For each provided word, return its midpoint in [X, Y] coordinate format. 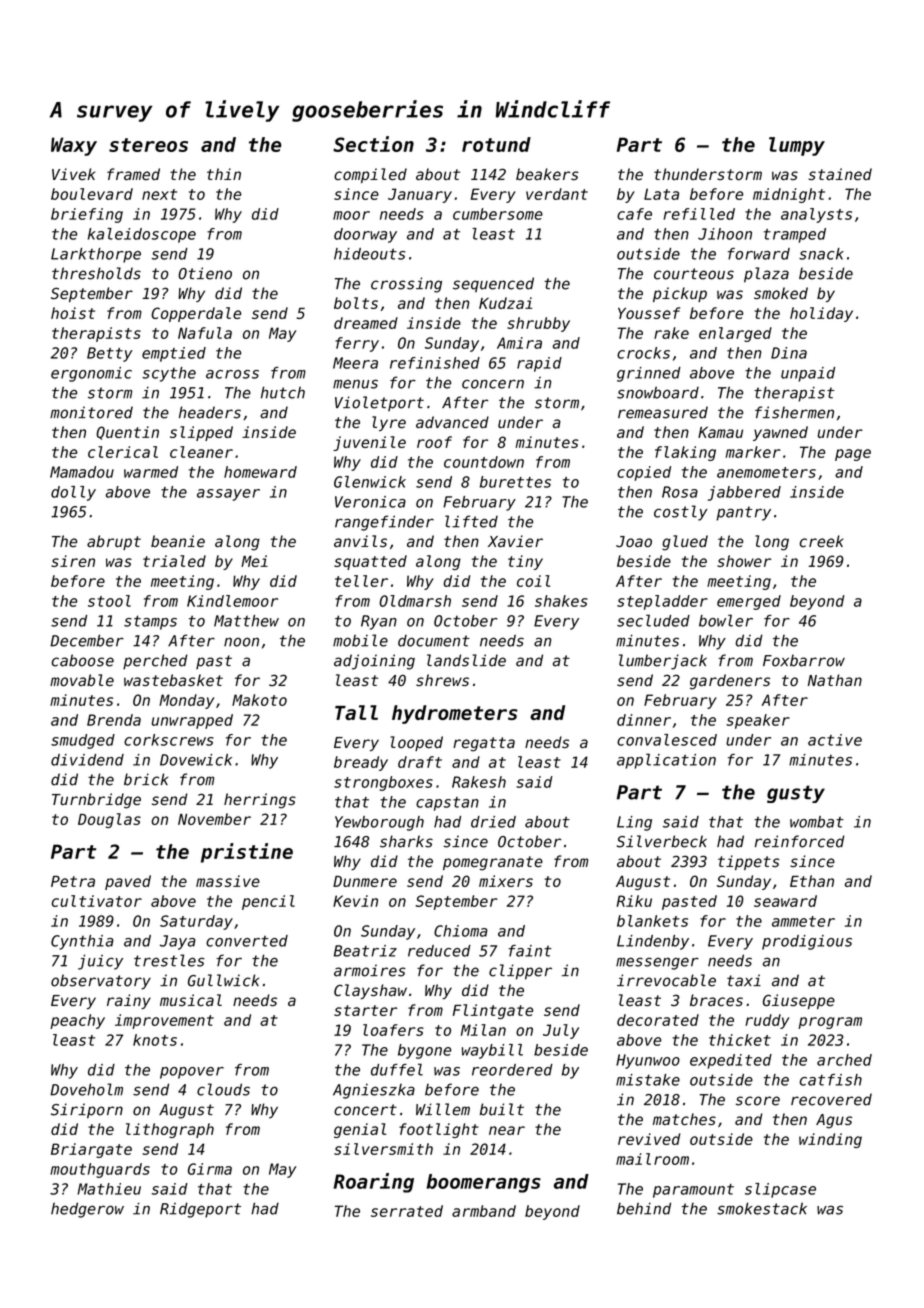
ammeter [803, 921]
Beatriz [365, 951]
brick [146, 779]
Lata [661, 194]
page [853, 455]
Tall [356, 712]
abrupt [114, 542]
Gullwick [223, 980]
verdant [557, 194]
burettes [515, 482]
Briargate [91, 1150]
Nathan [835, 680]
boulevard [92, 194]
